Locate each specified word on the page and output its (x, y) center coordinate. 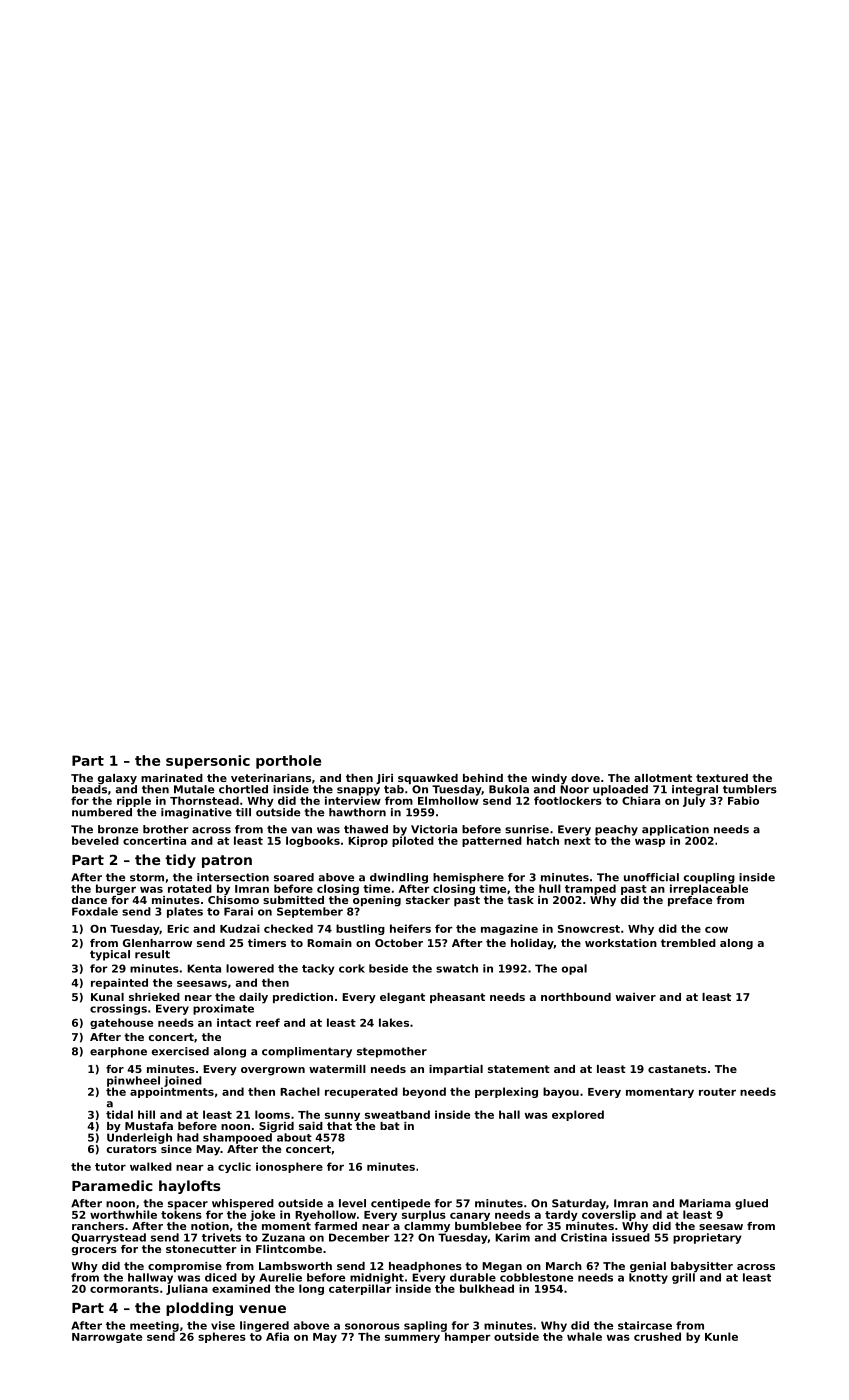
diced (221, 1277)
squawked (428, 779)
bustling (360, 929)
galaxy (117, 779)
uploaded (620, 790)
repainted (119, 983)
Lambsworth (295, 1266)
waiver (636, 997)
